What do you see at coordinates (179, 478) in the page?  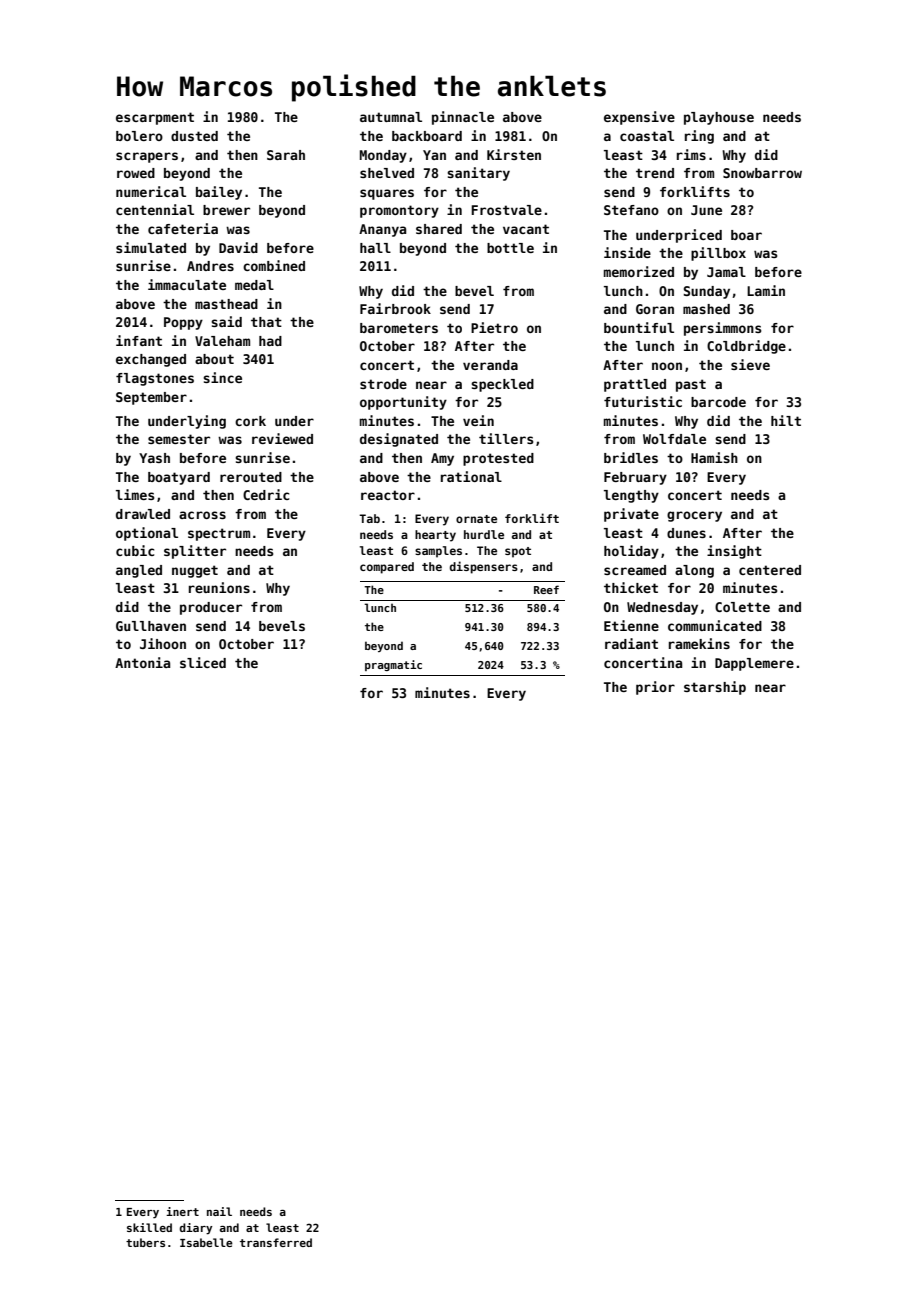 I see `boatyard` at bounding box center [179, 478].
